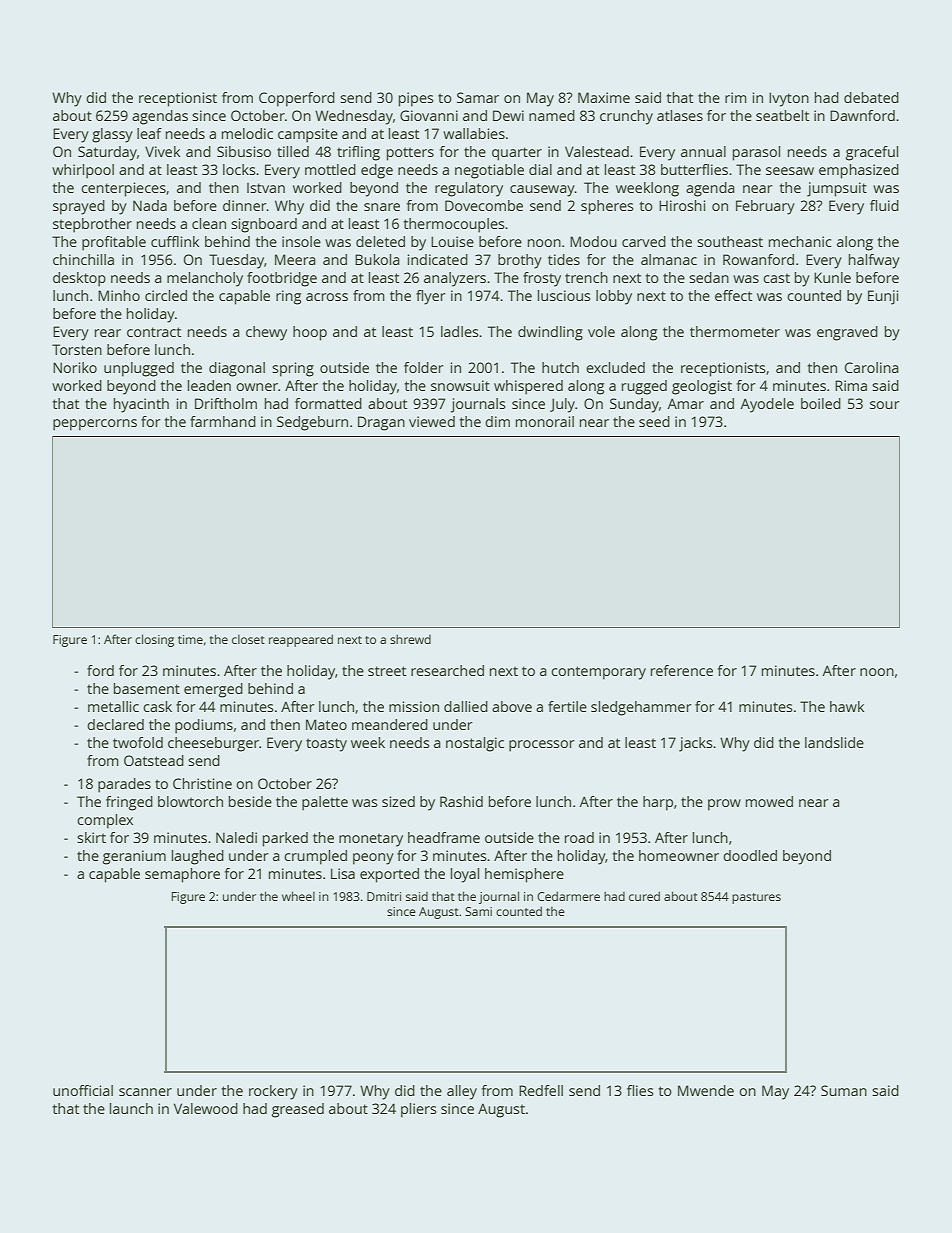 This document has height=1233, width=952. What do you see at coordinates (248, 639) in the document?
I see `closet` at bounding box center [248, 639].
